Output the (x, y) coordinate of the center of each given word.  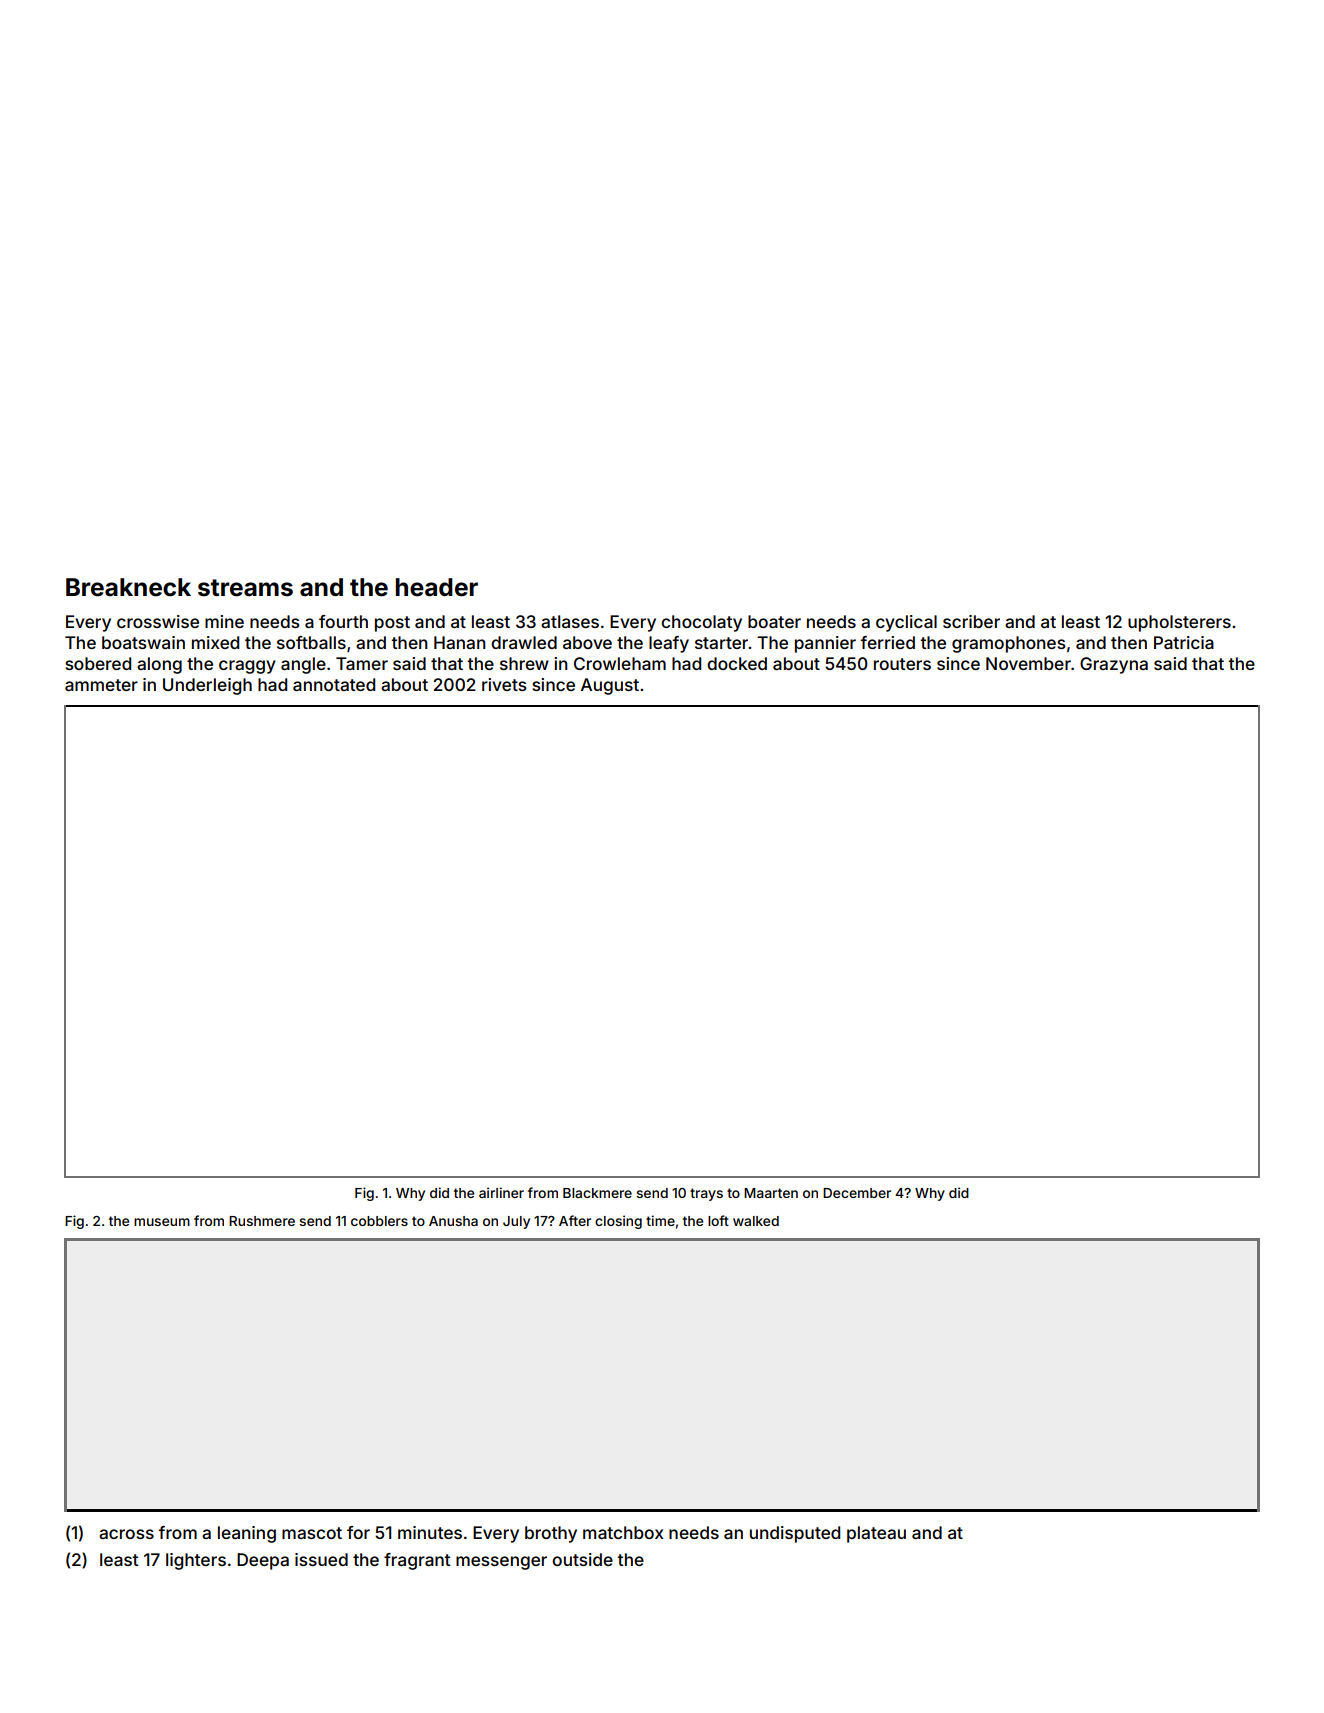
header (437, 587)
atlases (570, 621)
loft (718, 1220)
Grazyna (1114, 665)
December (857, 1193)
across (126, 1534)
